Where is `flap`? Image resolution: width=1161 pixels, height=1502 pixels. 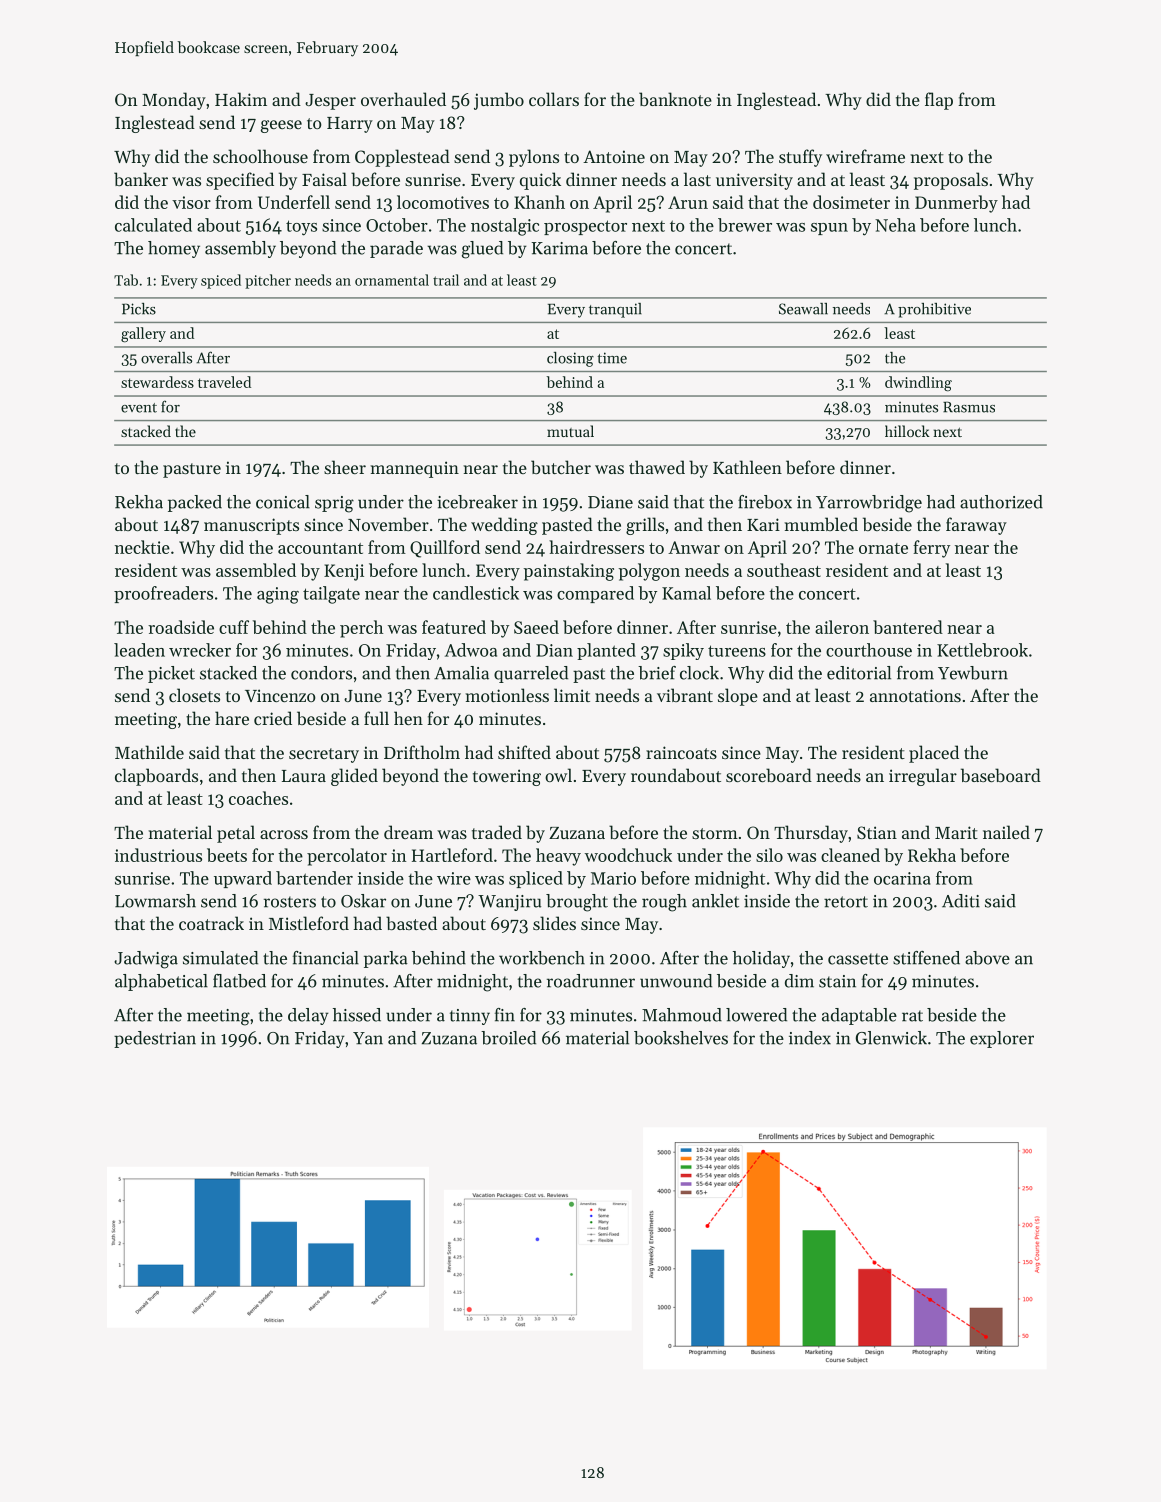
flap is located at coordinates (939, 101).
